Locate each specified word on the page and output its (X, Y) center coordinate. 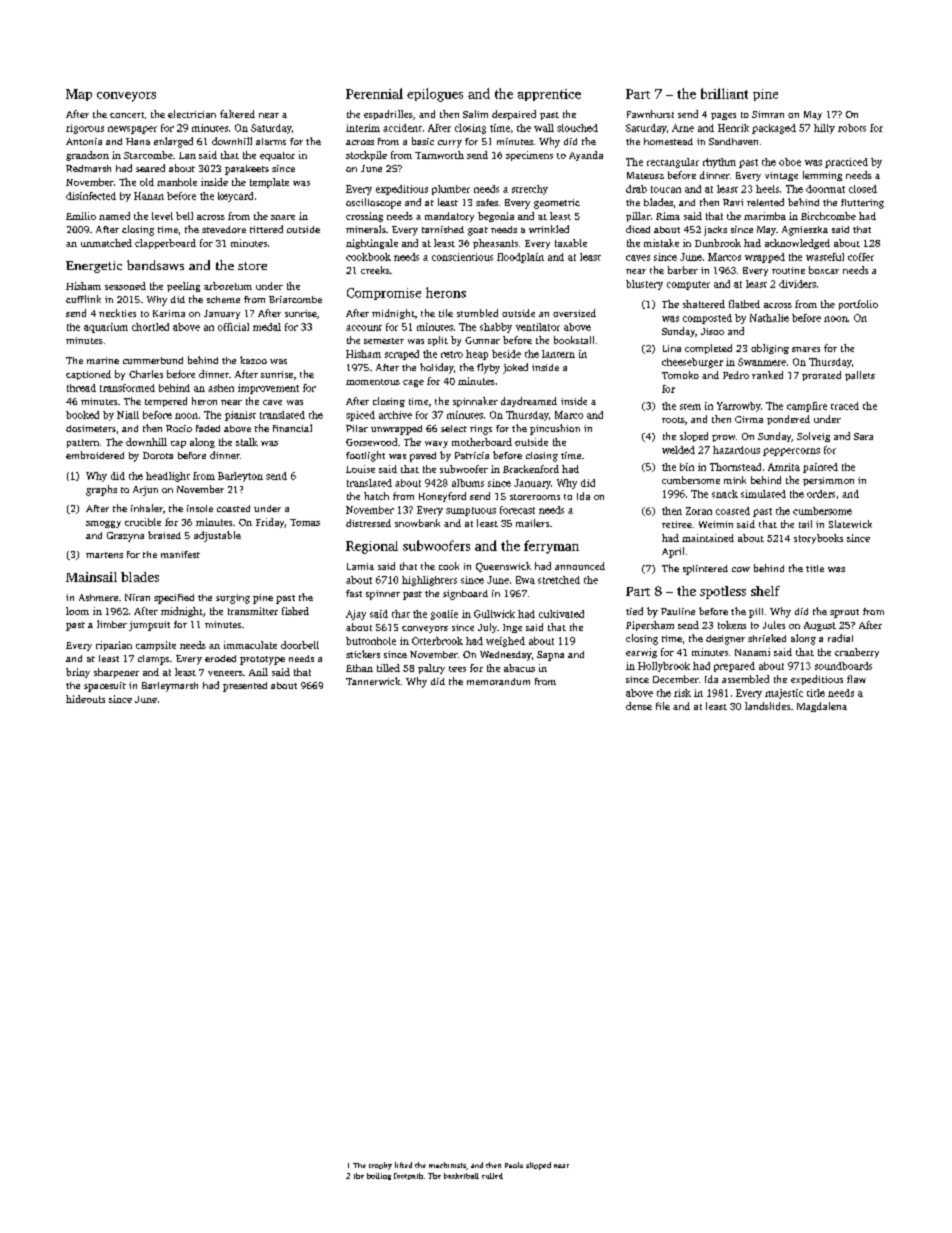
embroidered (95, 455)
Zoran (699, 511)
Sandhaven (733, 141)
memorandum (498, 681)
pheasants (495, 244)
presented (245, 687)
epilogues (435, 95)
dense (639, 706)
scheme (223, 299)
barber (683, 270)
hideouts (85, 699)
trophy (380, 1166)
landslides (767, 706)
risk (682, 693)
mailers (532, 523)
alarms (271, 141)
